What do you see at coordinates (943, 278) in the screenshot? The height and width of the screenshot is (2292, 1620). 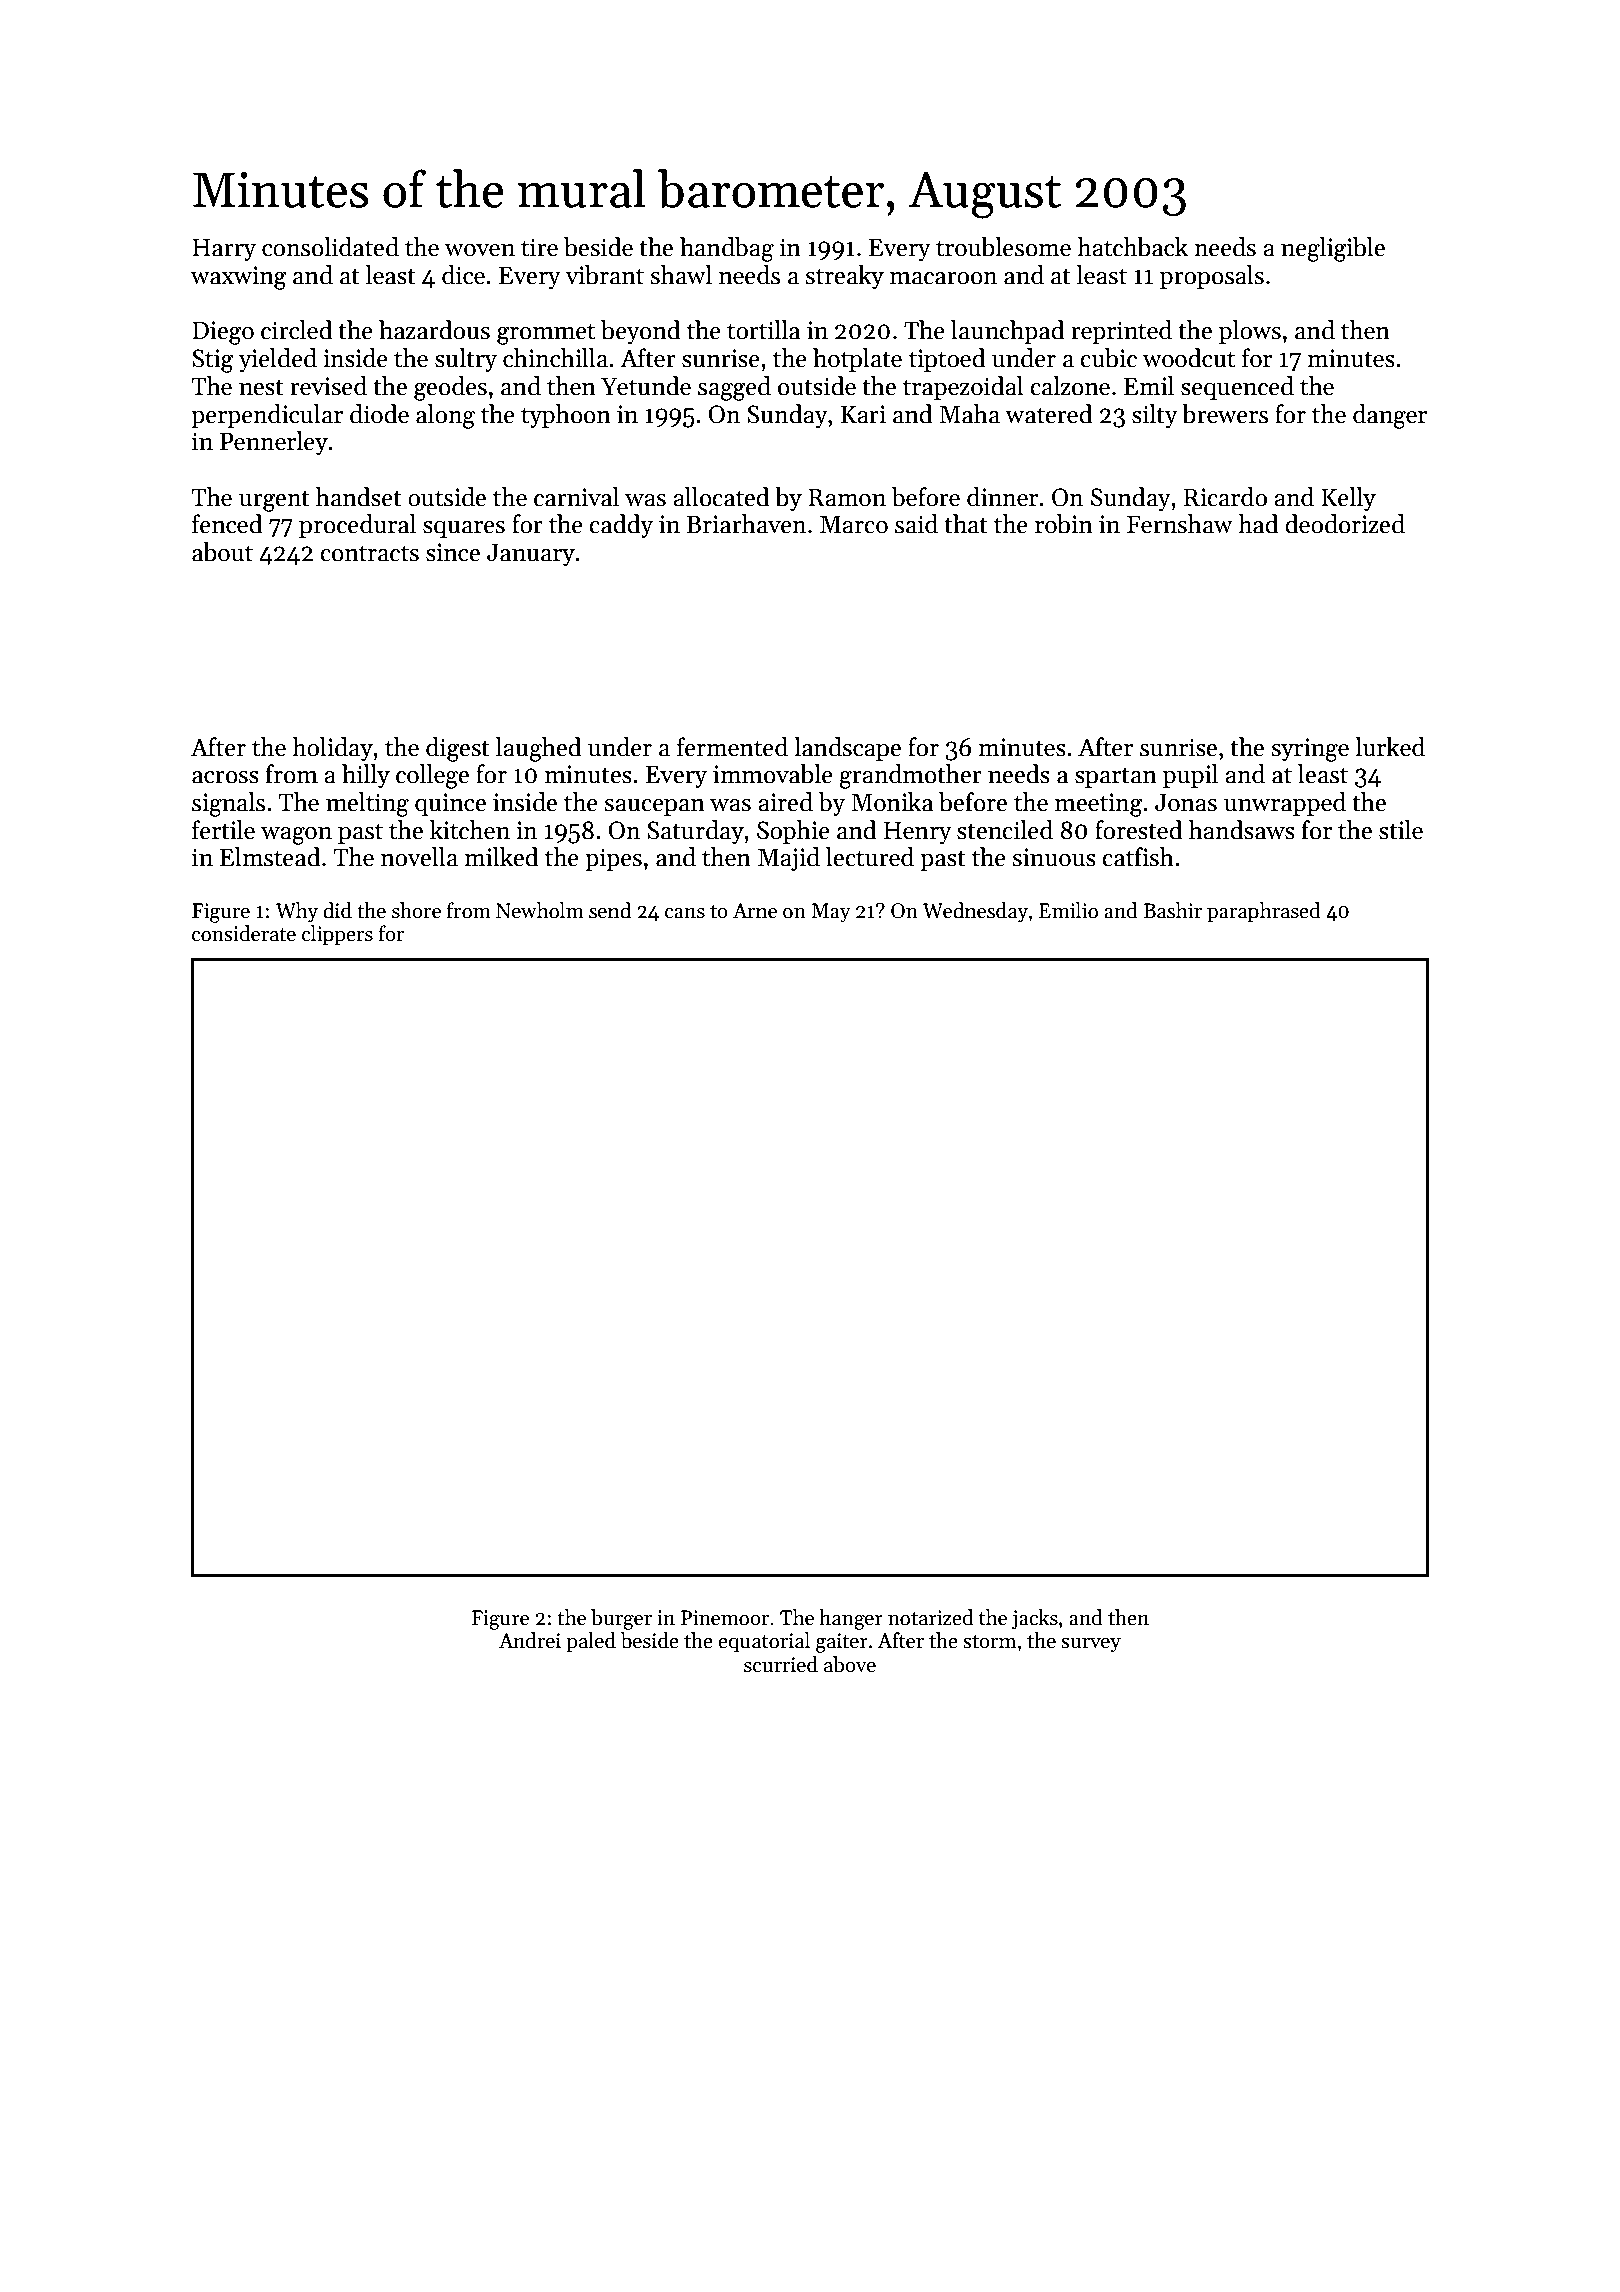 I see `macaroon` at bounding box center [943, 278].
